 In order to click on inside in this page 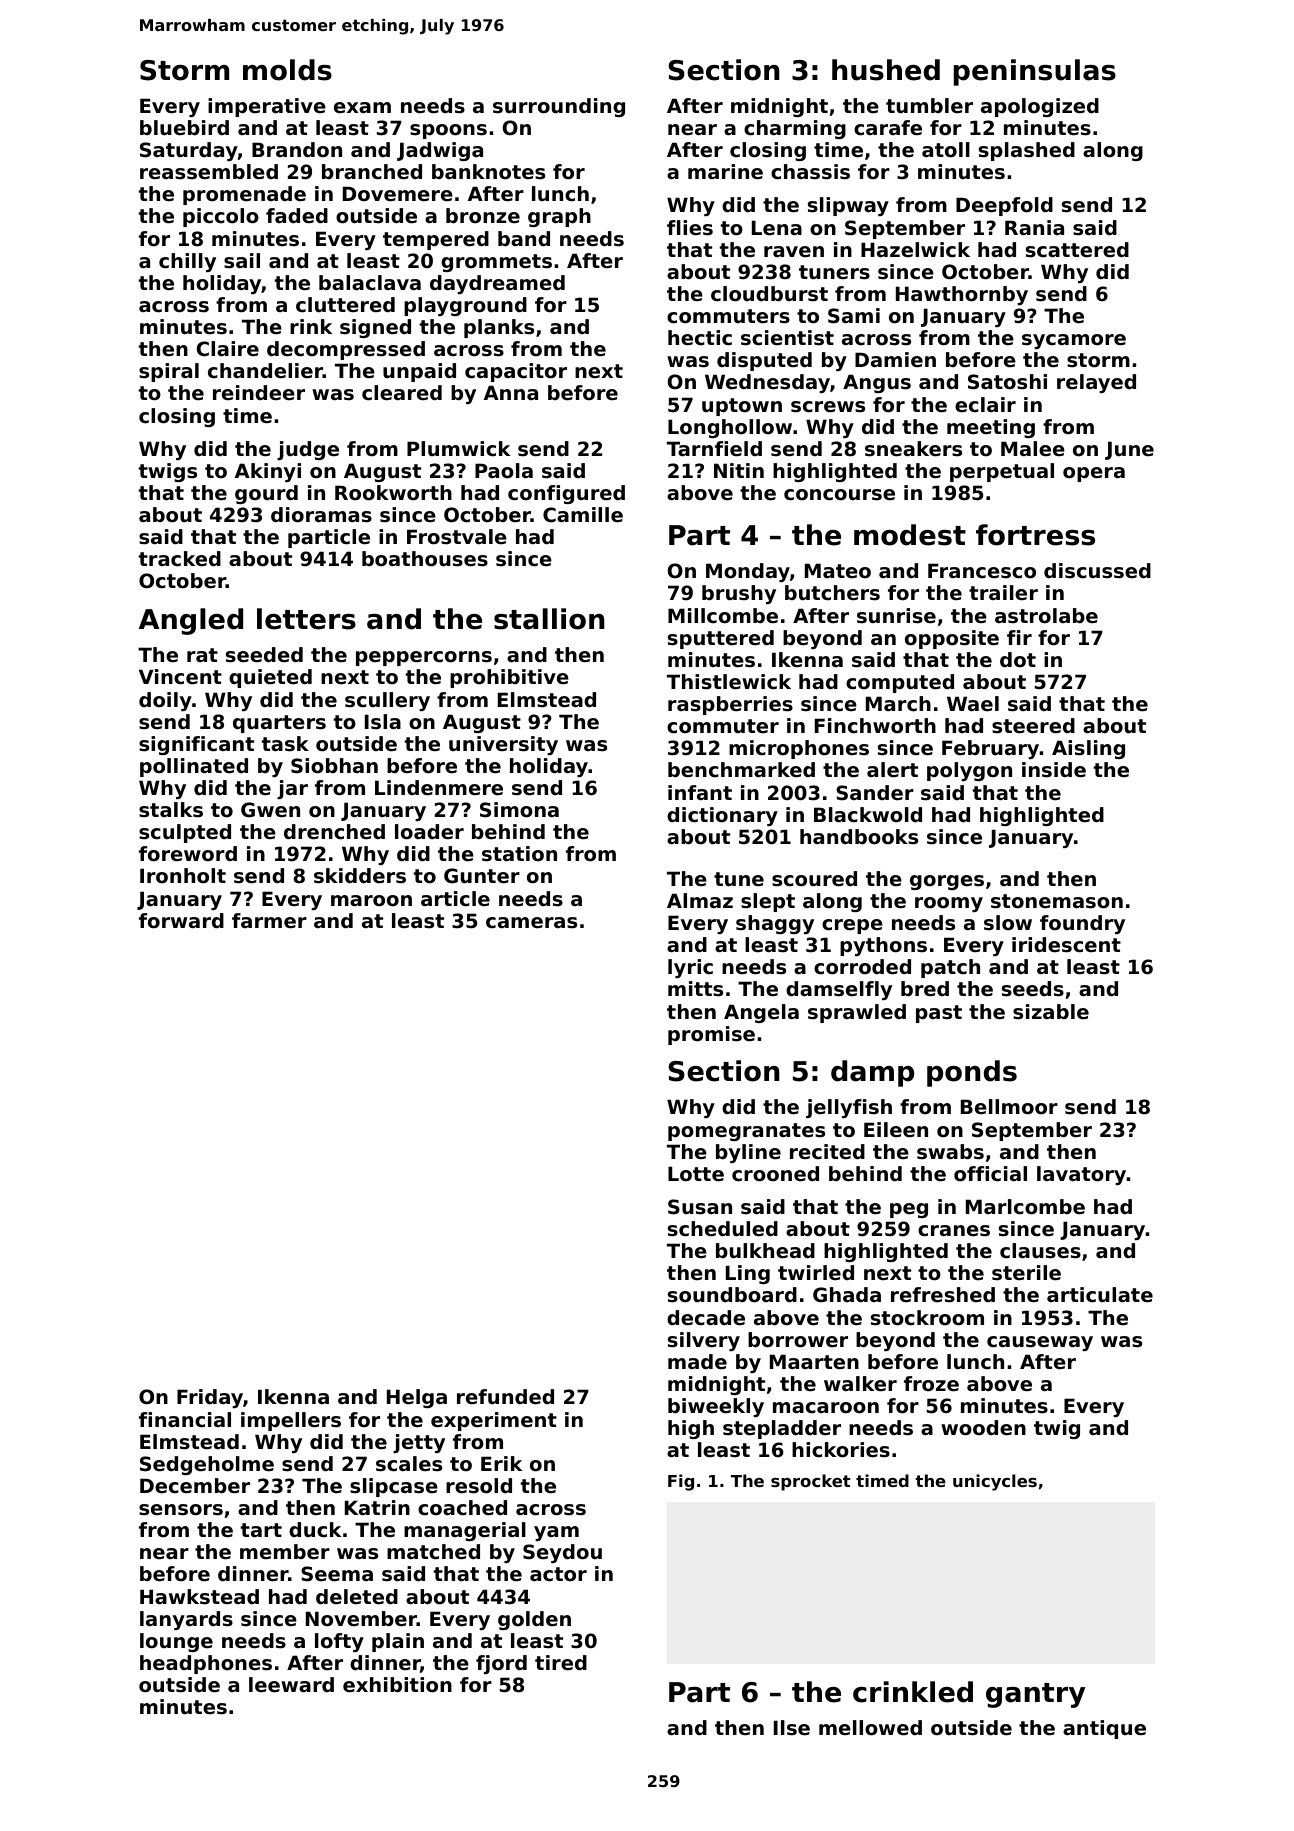, I will do `click(1054, 770)`.
